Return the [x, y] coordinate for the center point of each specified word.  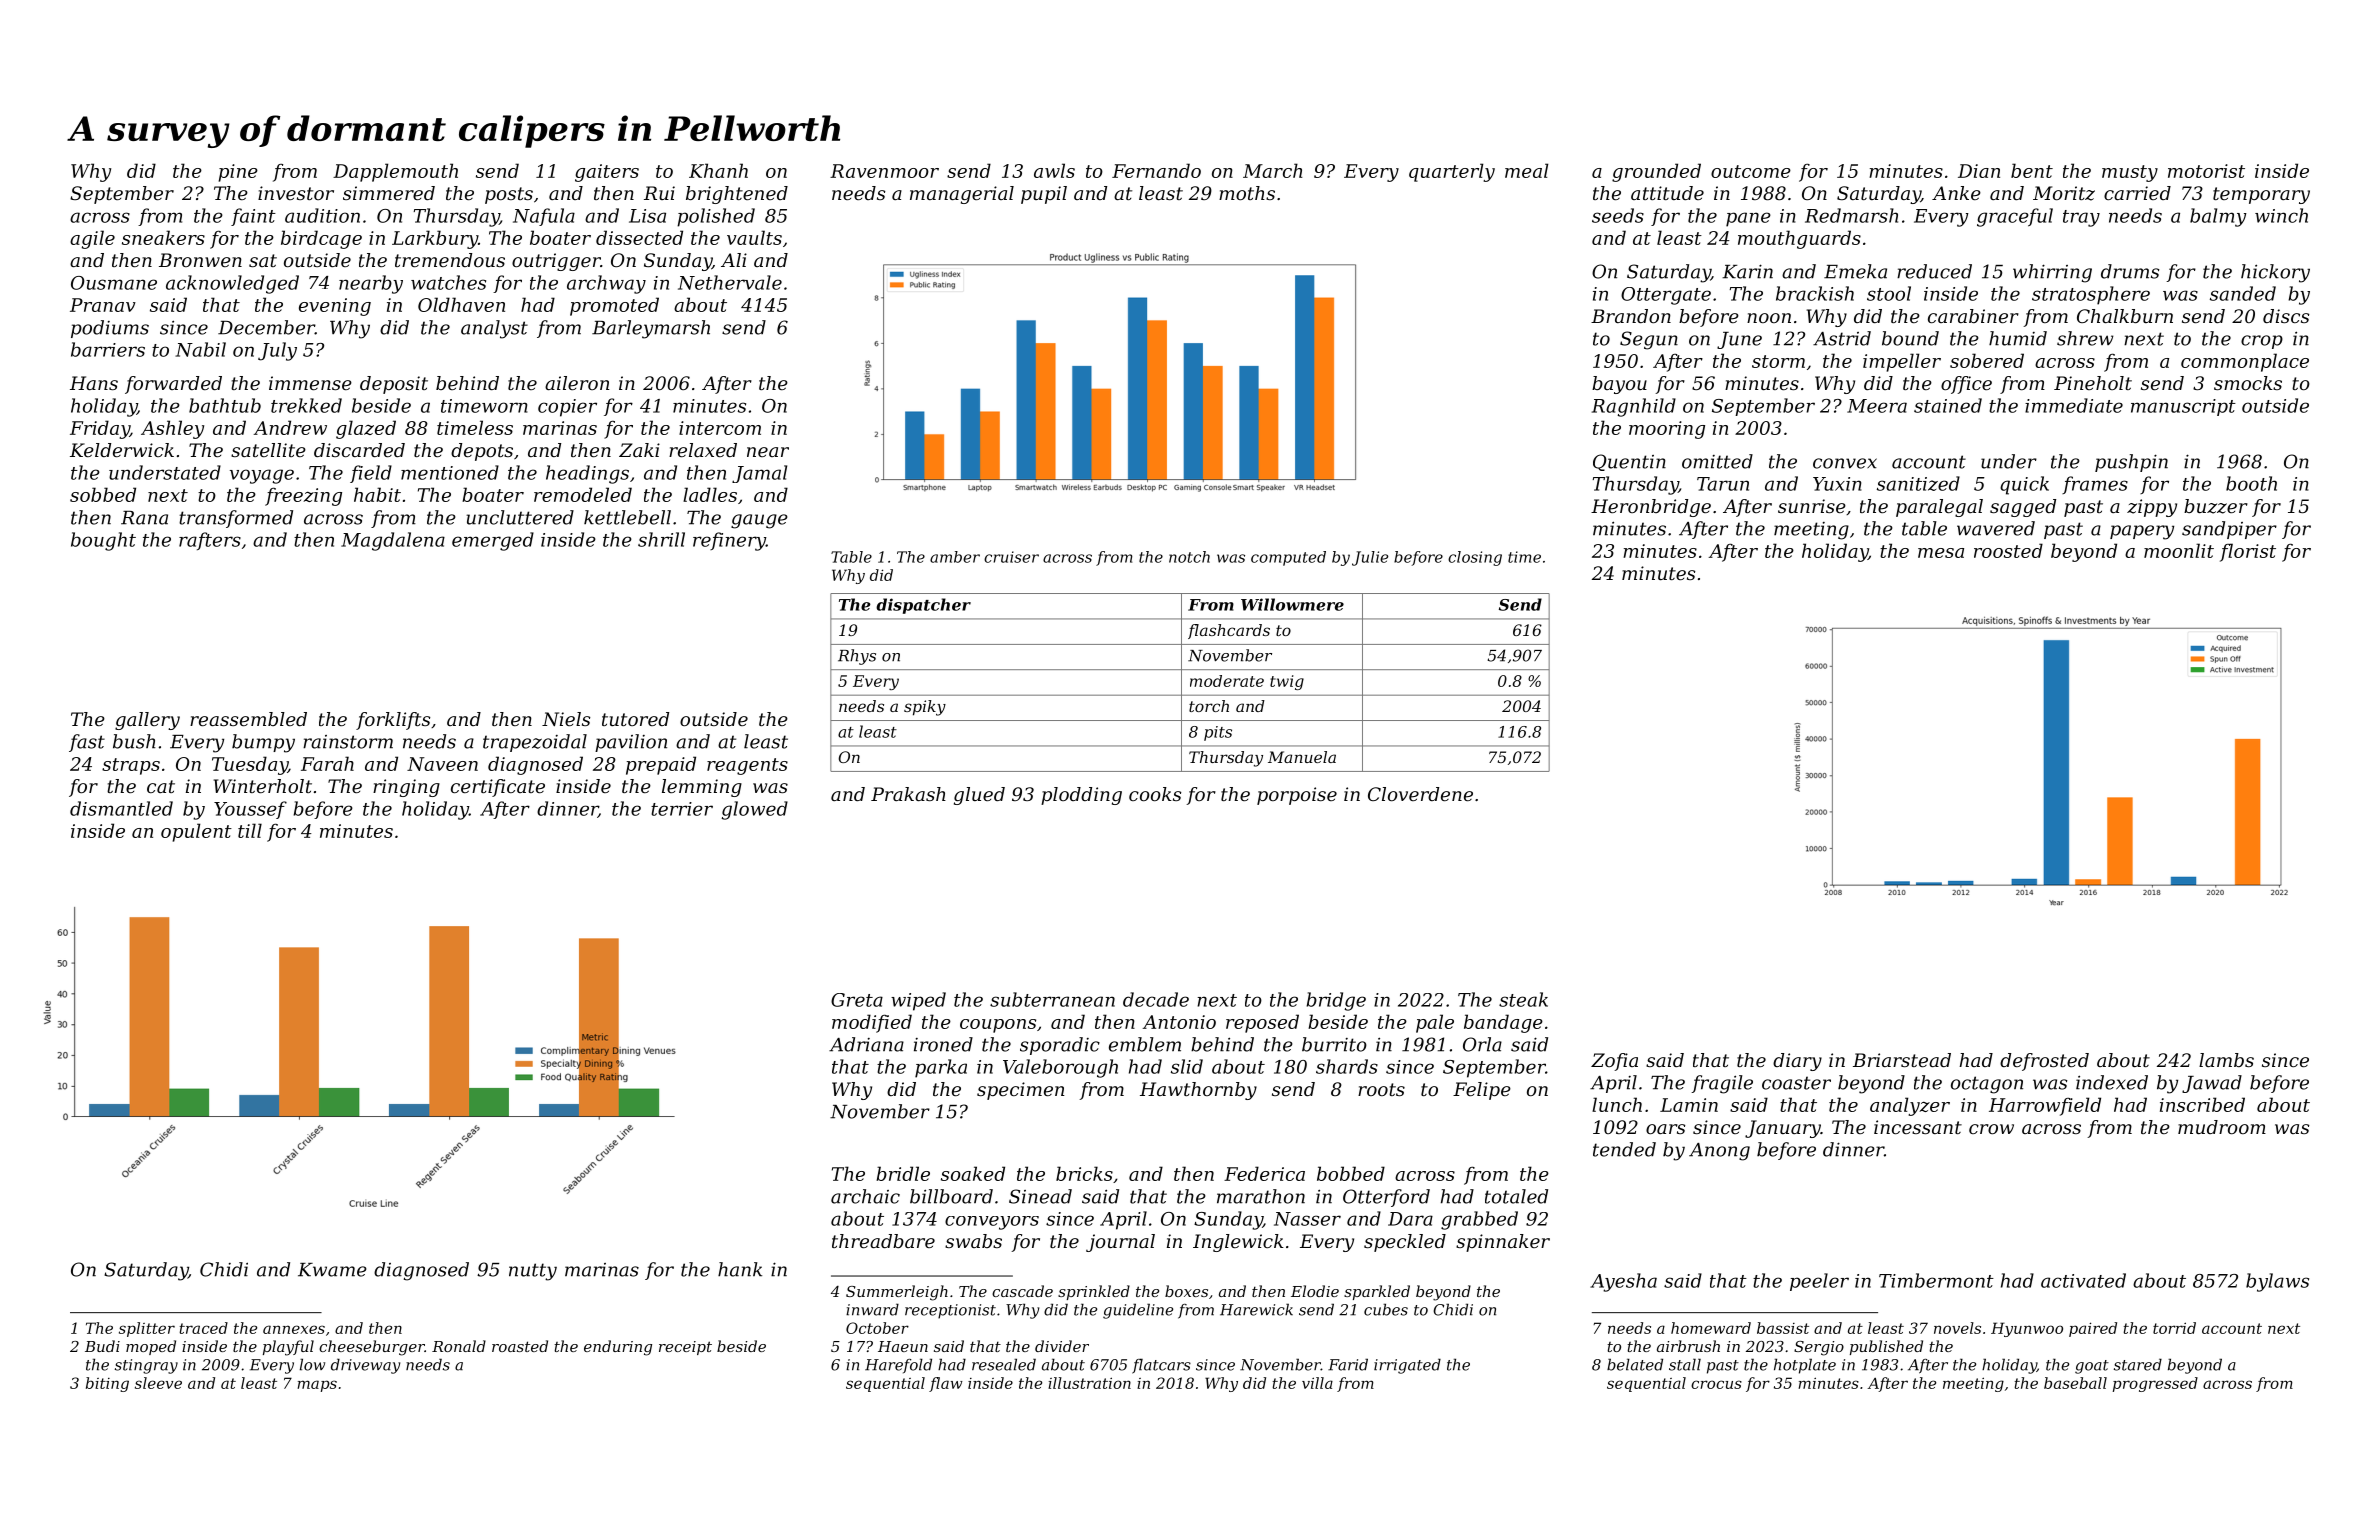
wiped [918, 1001]
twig [1287, 682]
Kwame [332, 1270]
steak [1523, 999]
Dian [1979, 171]
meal [1527, 170]
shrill [661, 539]
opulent [196, 832]
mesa [1941, 553]
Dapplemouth [395, 172]
